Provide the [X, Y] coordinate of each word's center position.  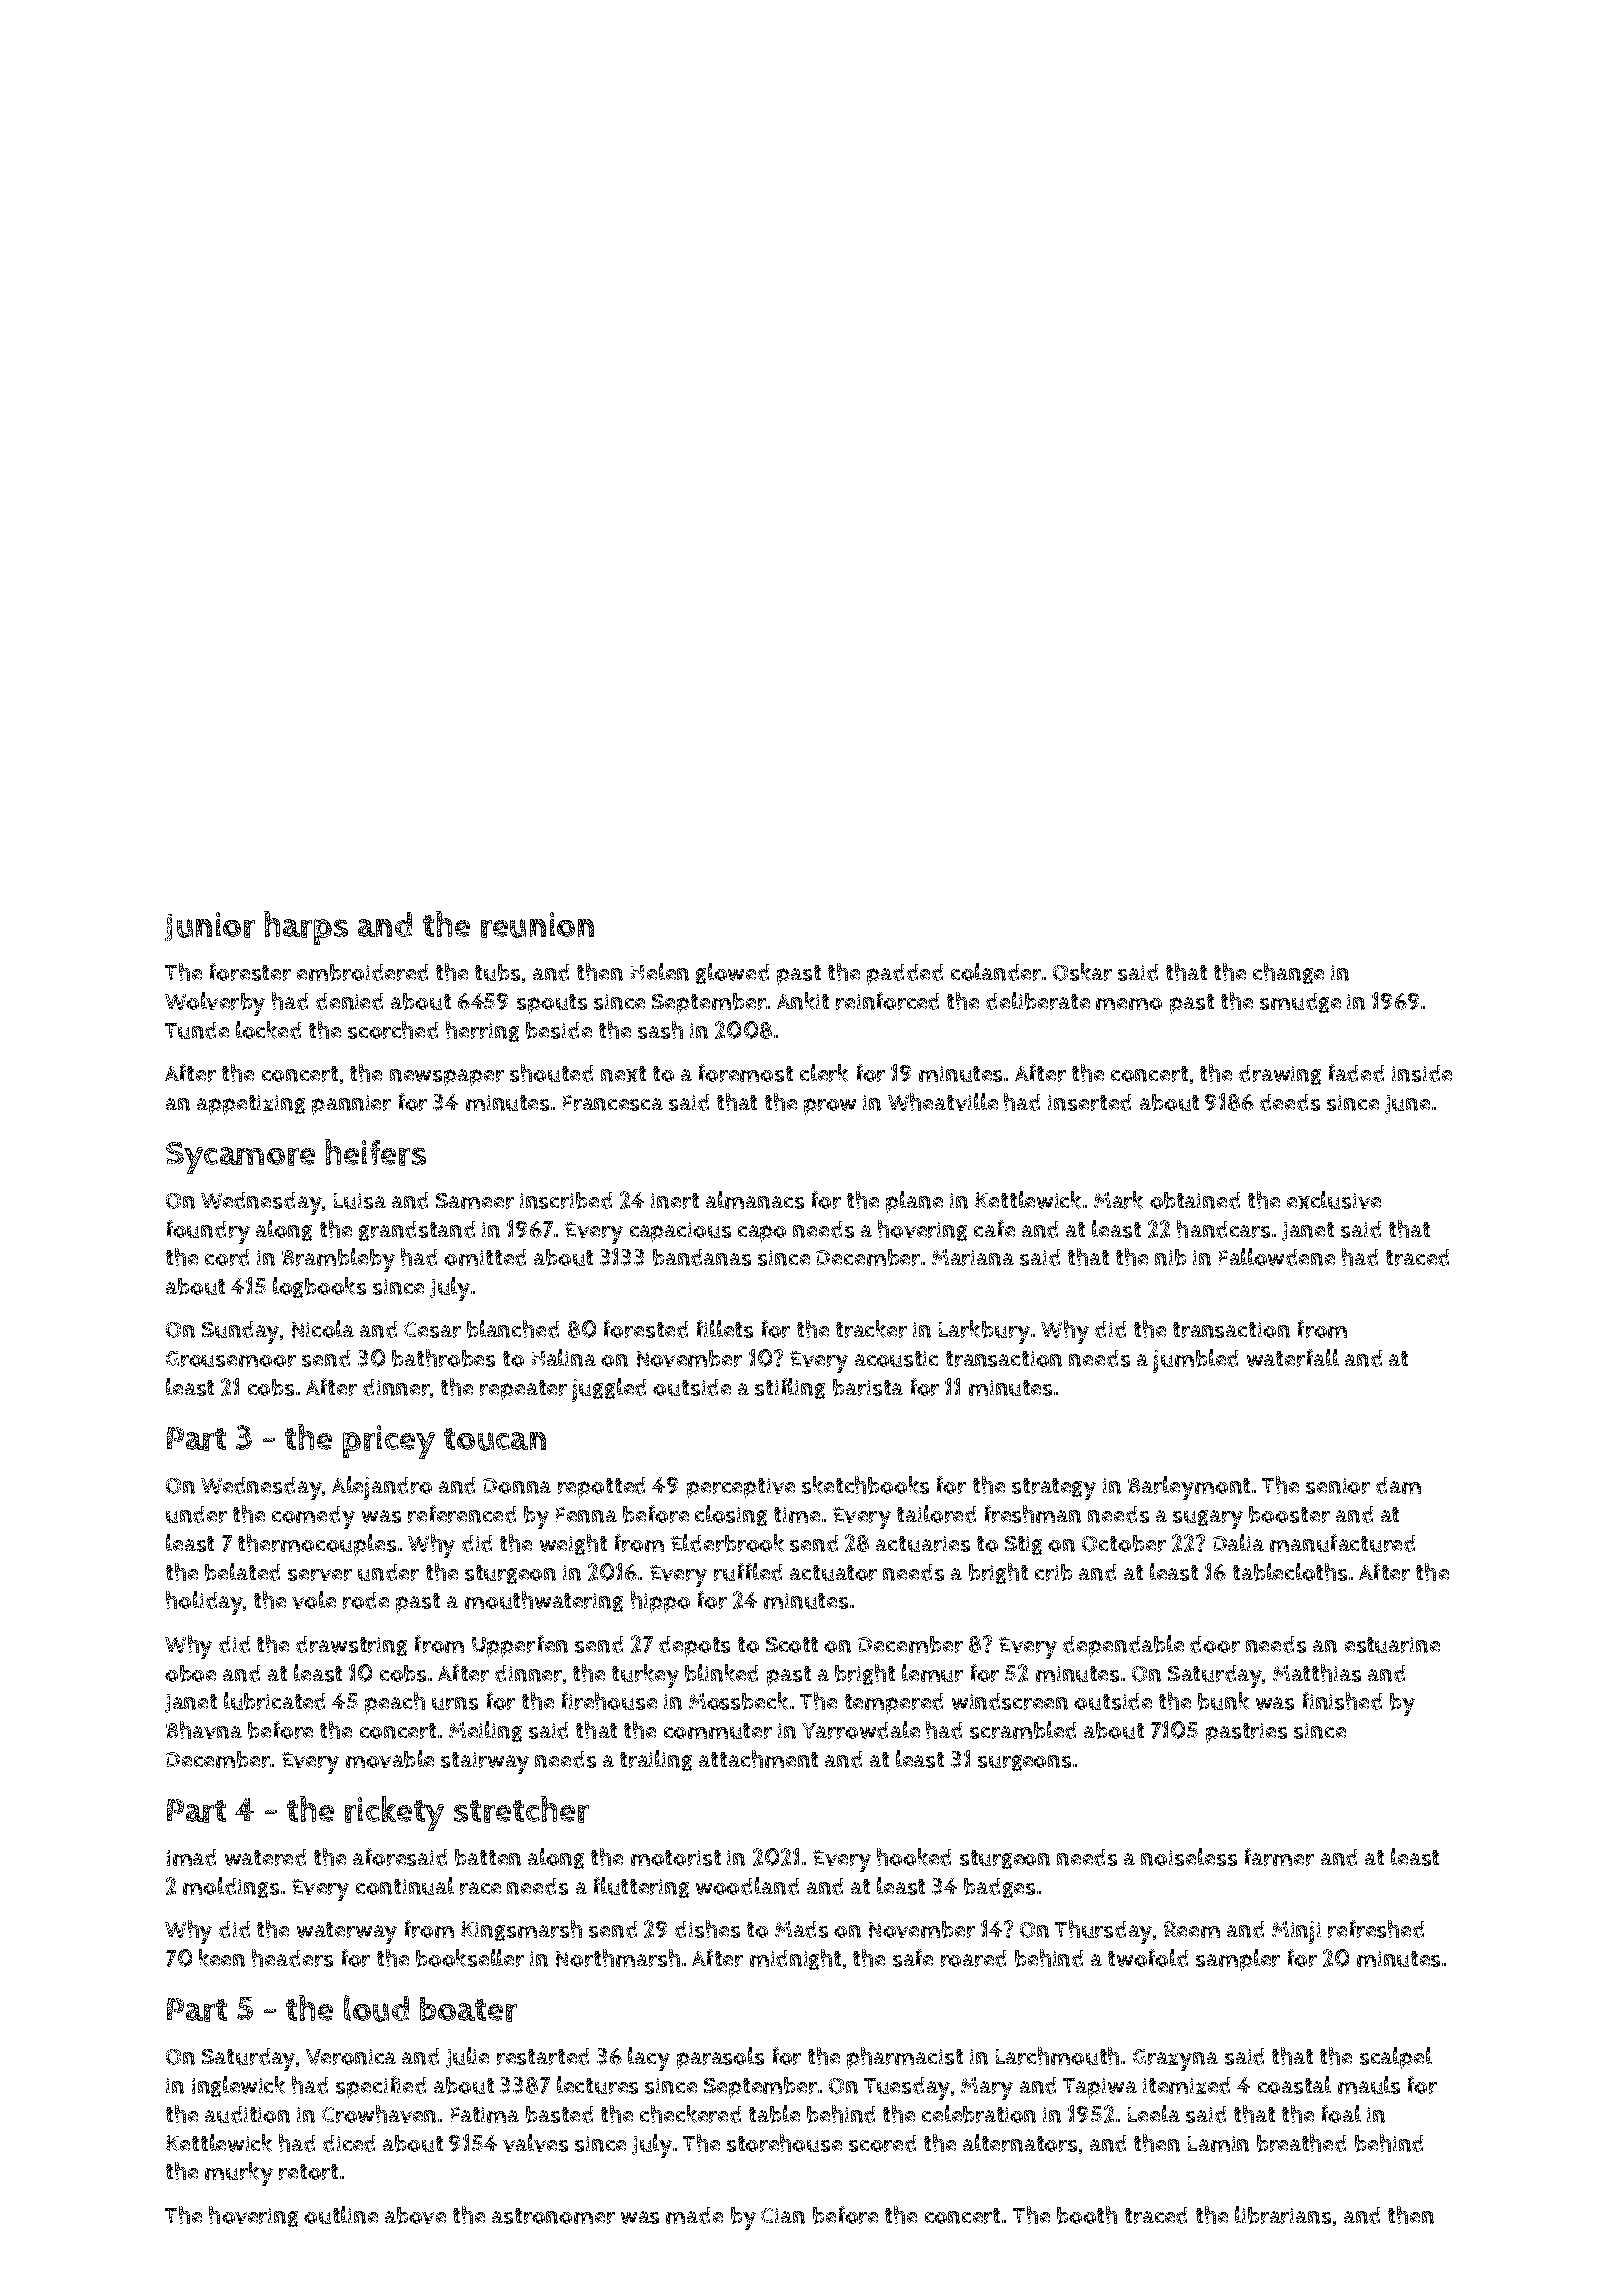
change [1288, 973]
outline [341, 2215]
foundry [208, 1232]
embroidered [362, 972]
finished [1342, 1701]
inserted [1089, 1102]
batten [488, 1857]
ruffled [748, 1572]
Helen [660, 972]
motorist [676, 1858]
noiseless [1189, 1857]
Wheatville [943, 1102]
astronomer [553, 2216]
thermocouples [317, 1545]
